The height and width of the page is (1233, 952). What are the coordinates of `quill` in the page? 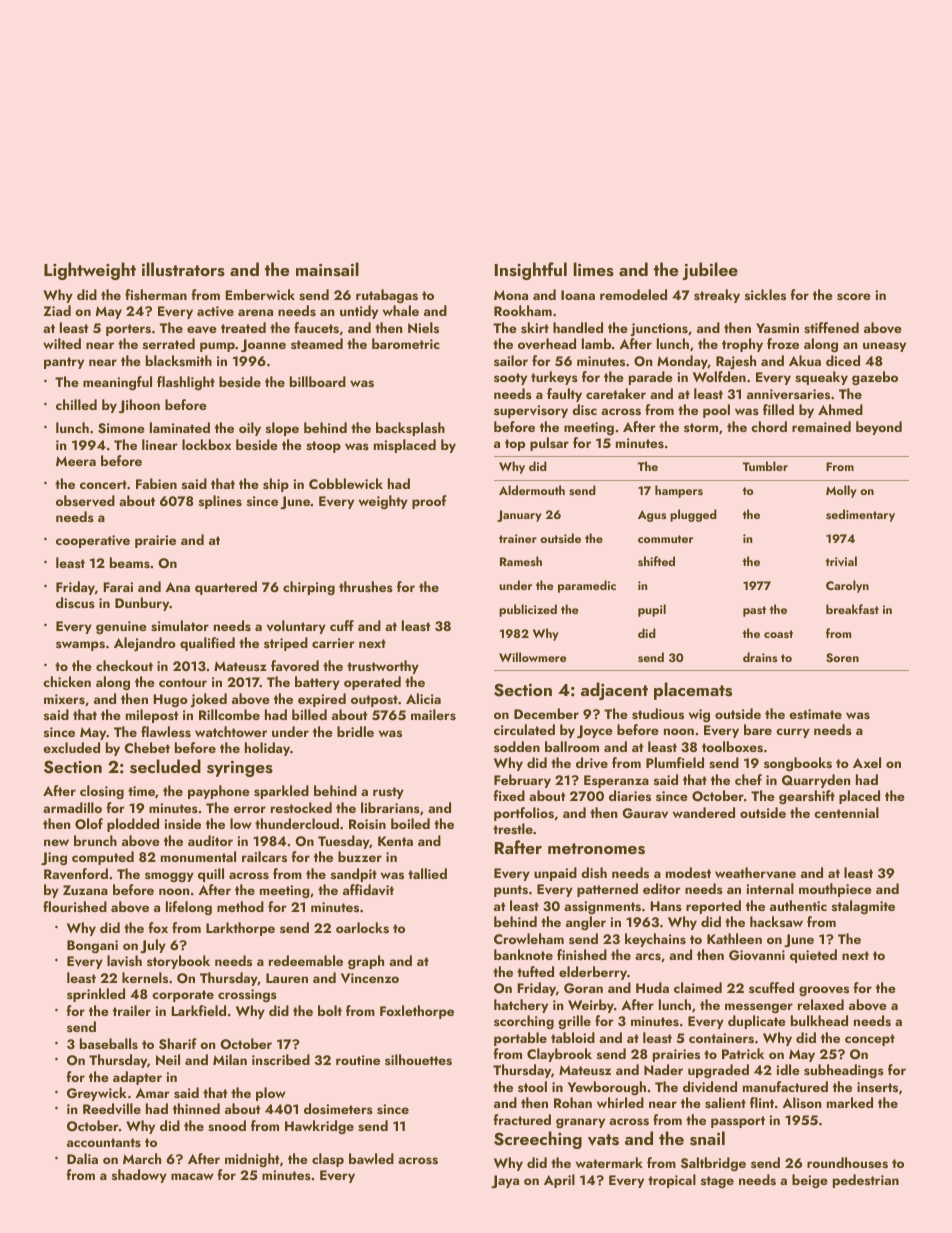 It's located at (211, 875).
